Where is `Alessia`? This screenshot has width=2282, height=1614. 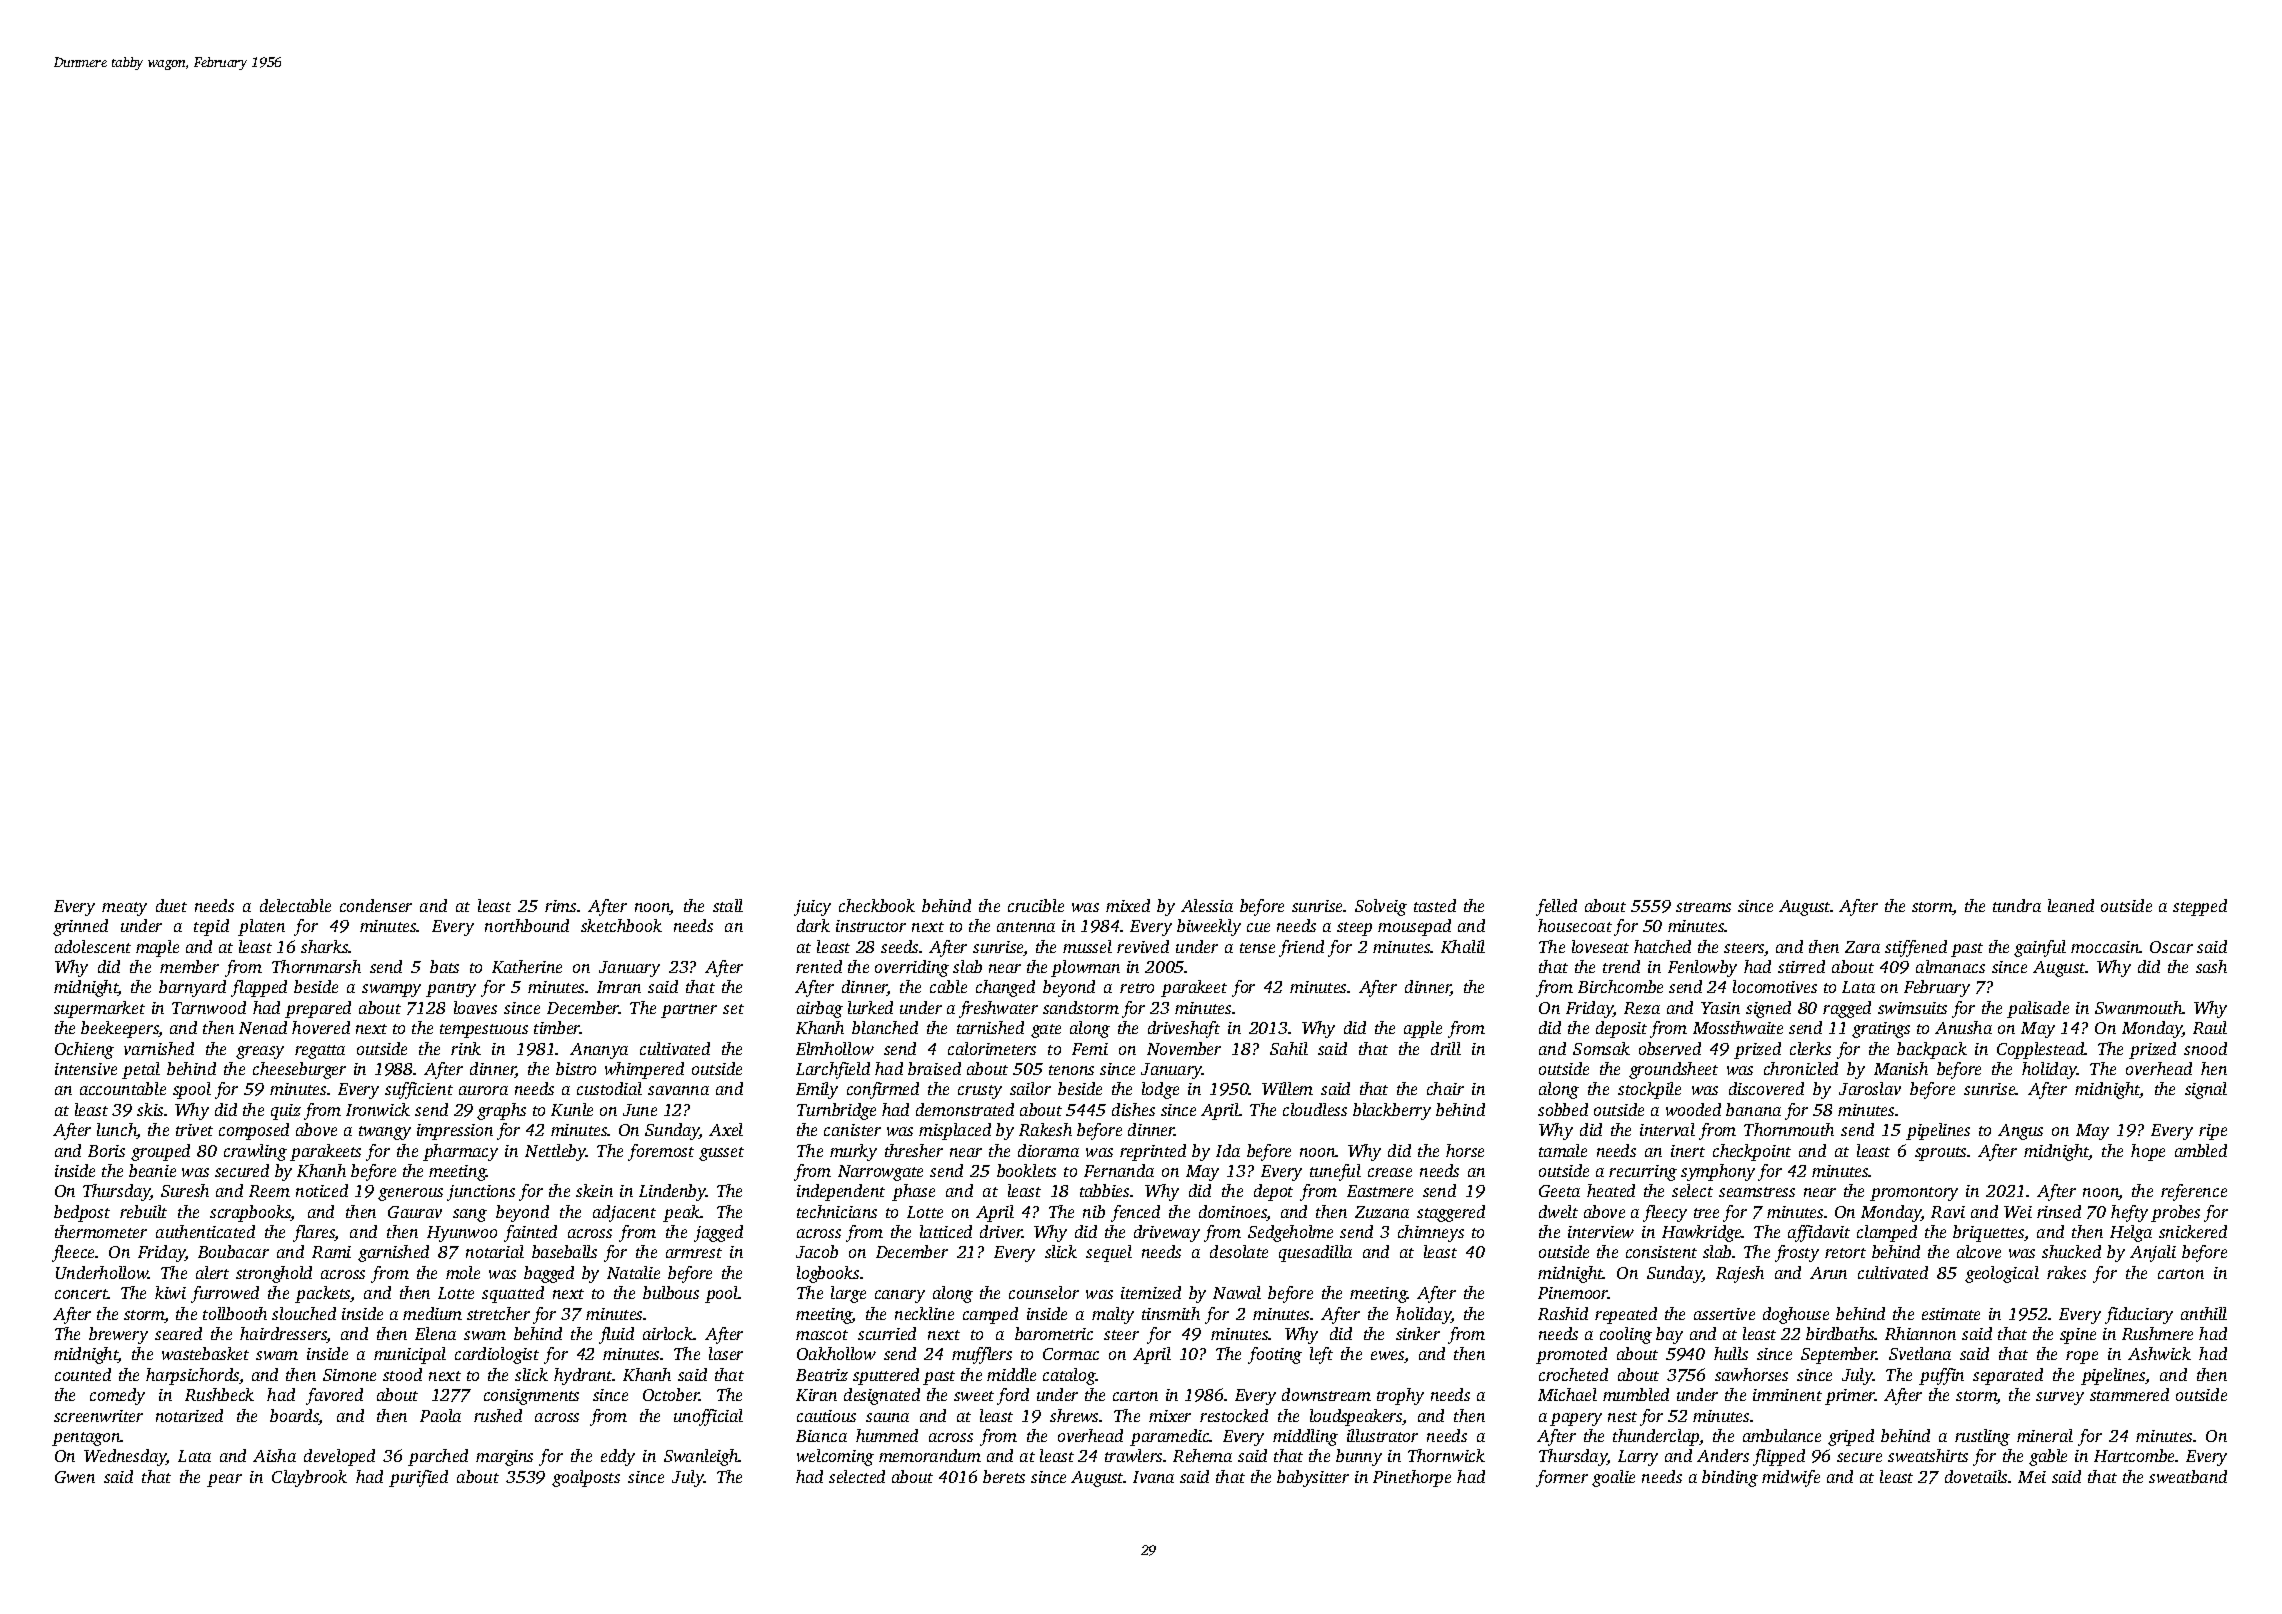
Alessia is located at coordinates (1207, 905).
